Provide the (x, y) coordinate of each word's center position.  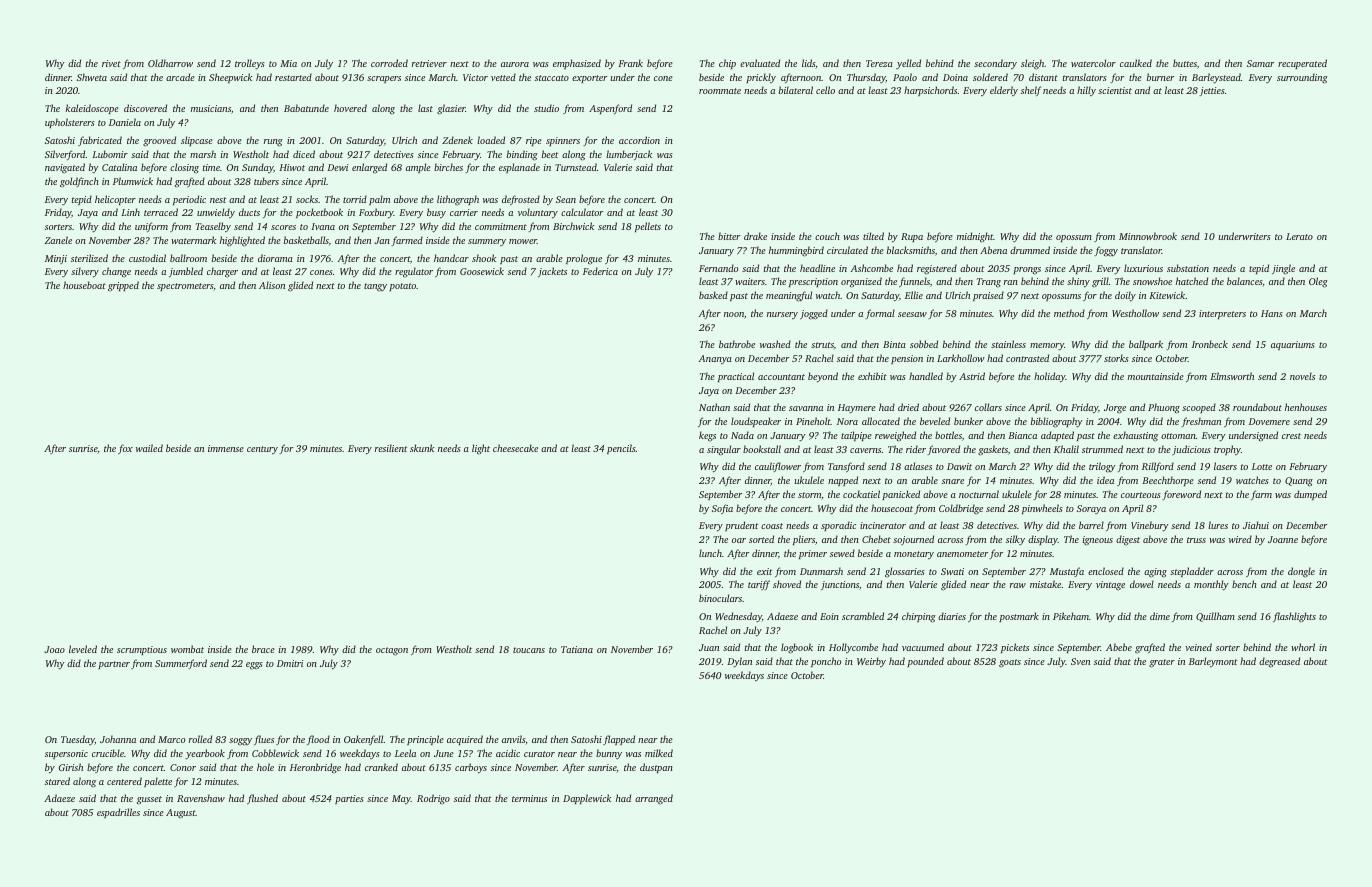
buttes (1185, 63)
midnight (975, 237)
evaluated (760, 63)
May (401, 799)
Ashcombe (872, 268)
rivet (111, 63)
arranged (654, 799)
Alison (272, 285)
